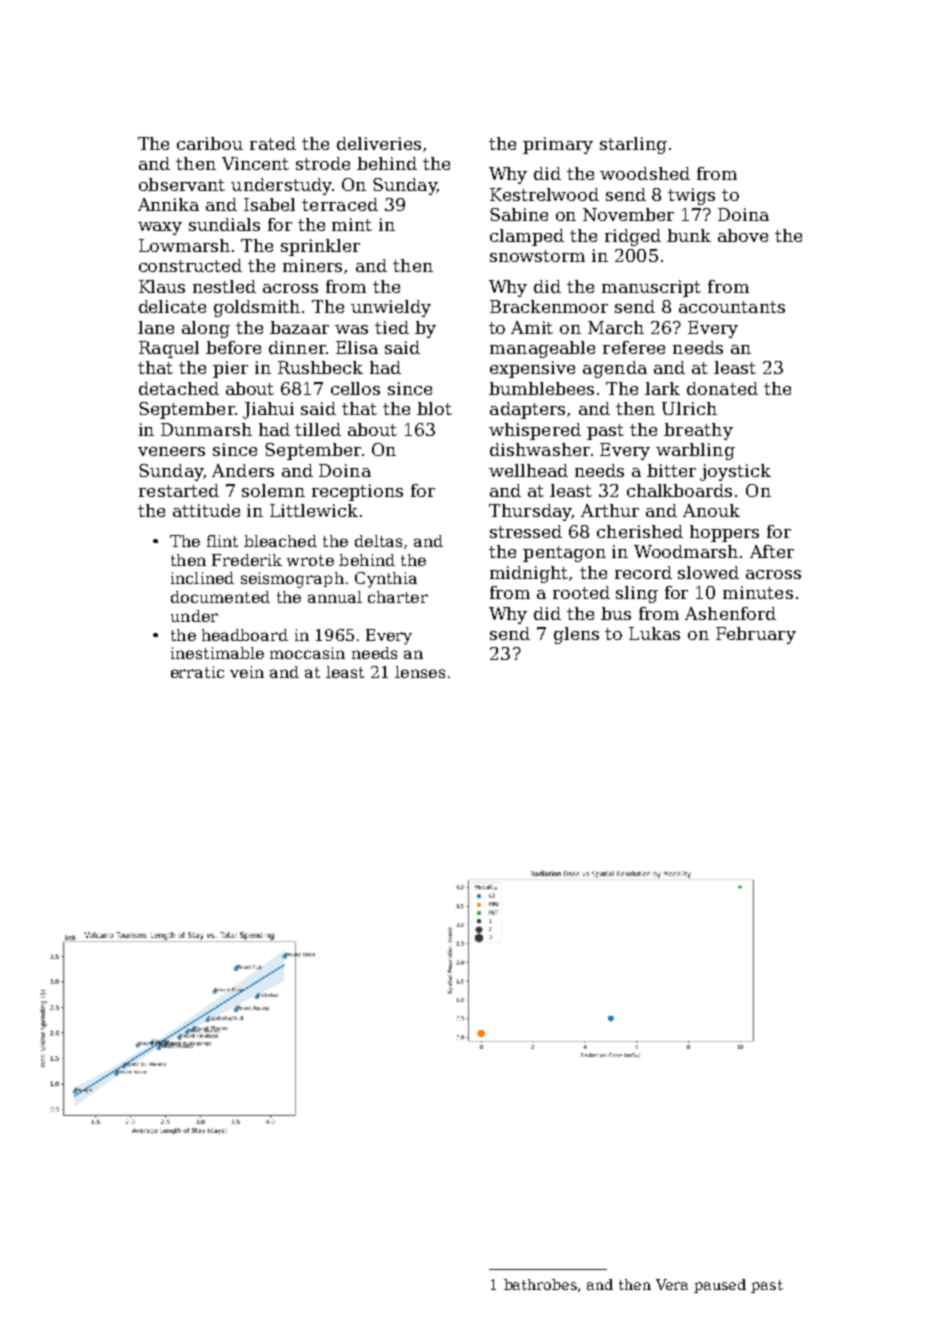 The image size is (942, 1338). I want to click on erratic, so click(197, 672).
